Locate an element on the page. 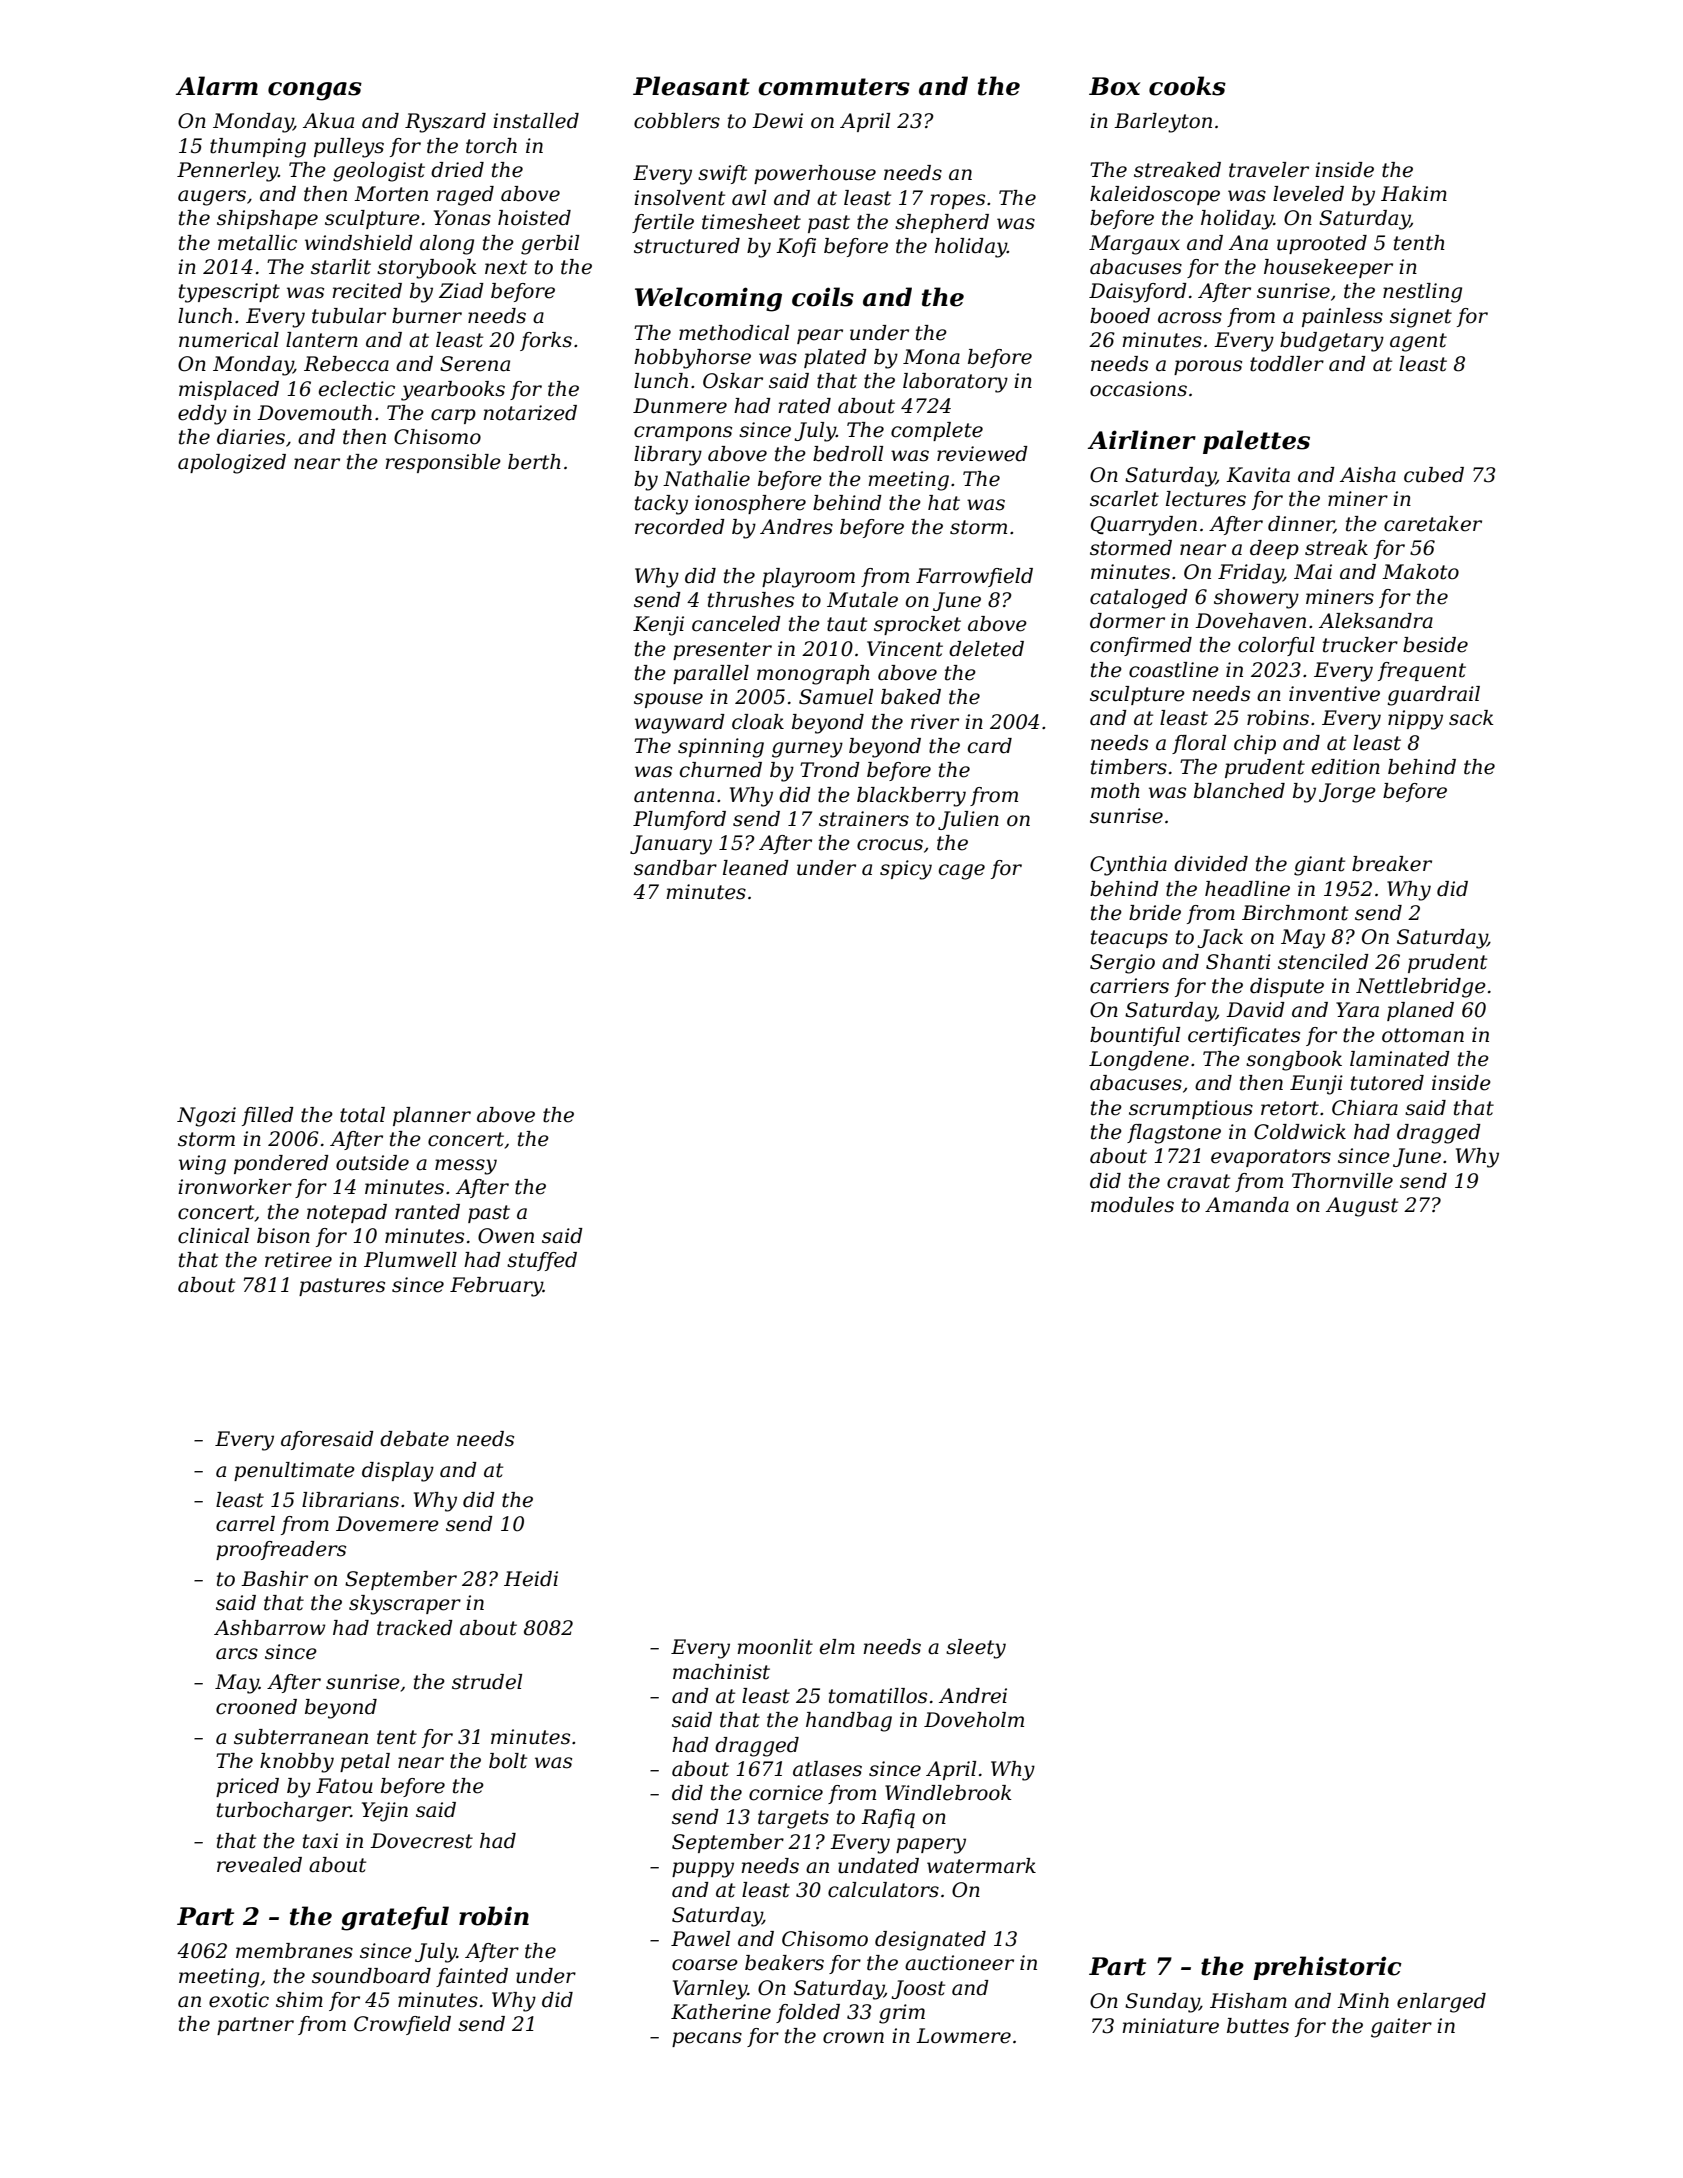 The width and height of the page is (1683, 2178). modules is located at coordinates (1132, 1205).
